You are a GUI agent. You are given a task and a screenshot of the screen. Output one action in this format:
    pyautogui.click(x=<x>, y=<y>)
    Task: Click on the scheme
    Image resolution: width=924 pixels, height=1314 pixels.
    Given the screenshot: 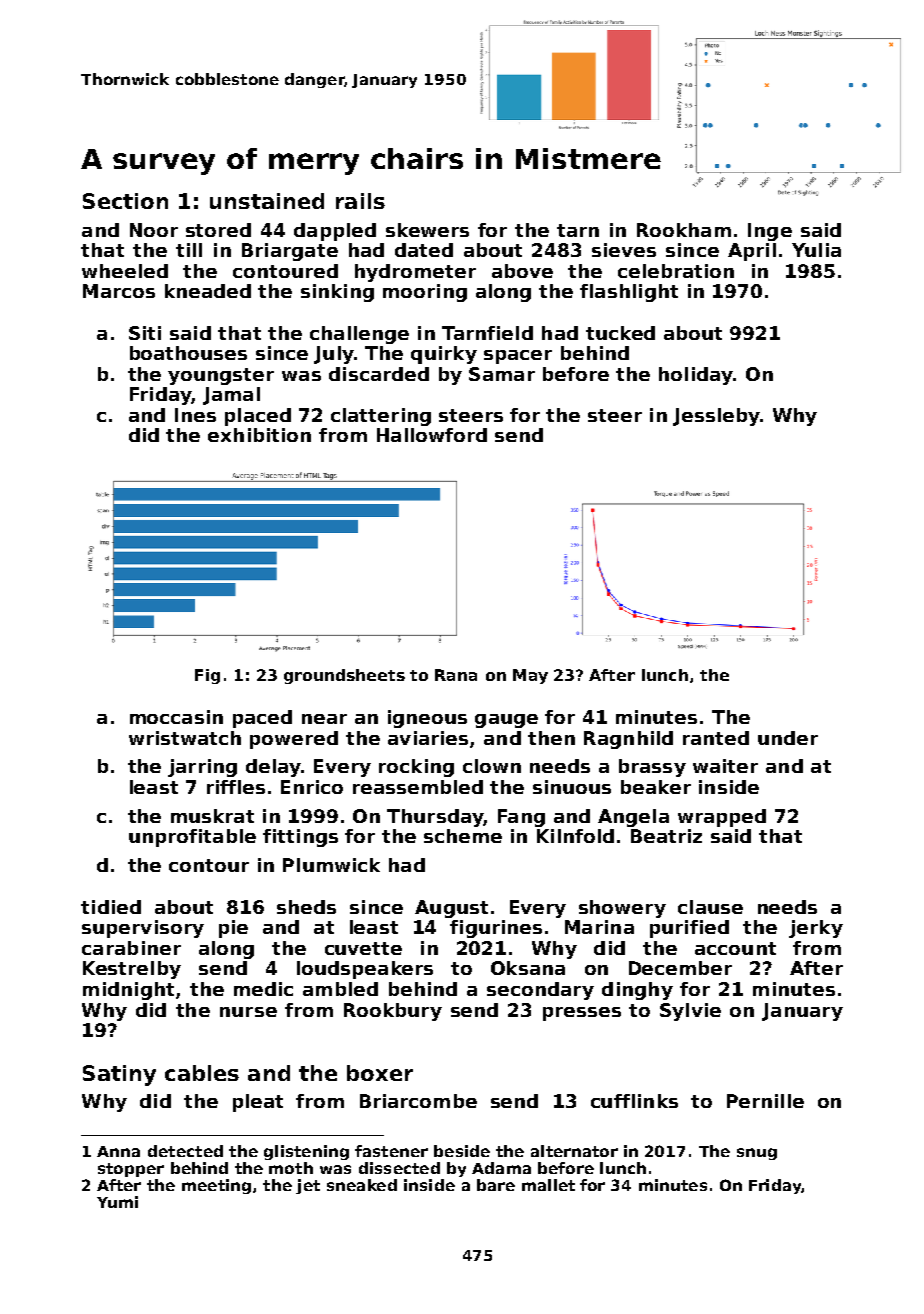 What is the action you would take?
    pyautogui.click(x=463, y=836)
